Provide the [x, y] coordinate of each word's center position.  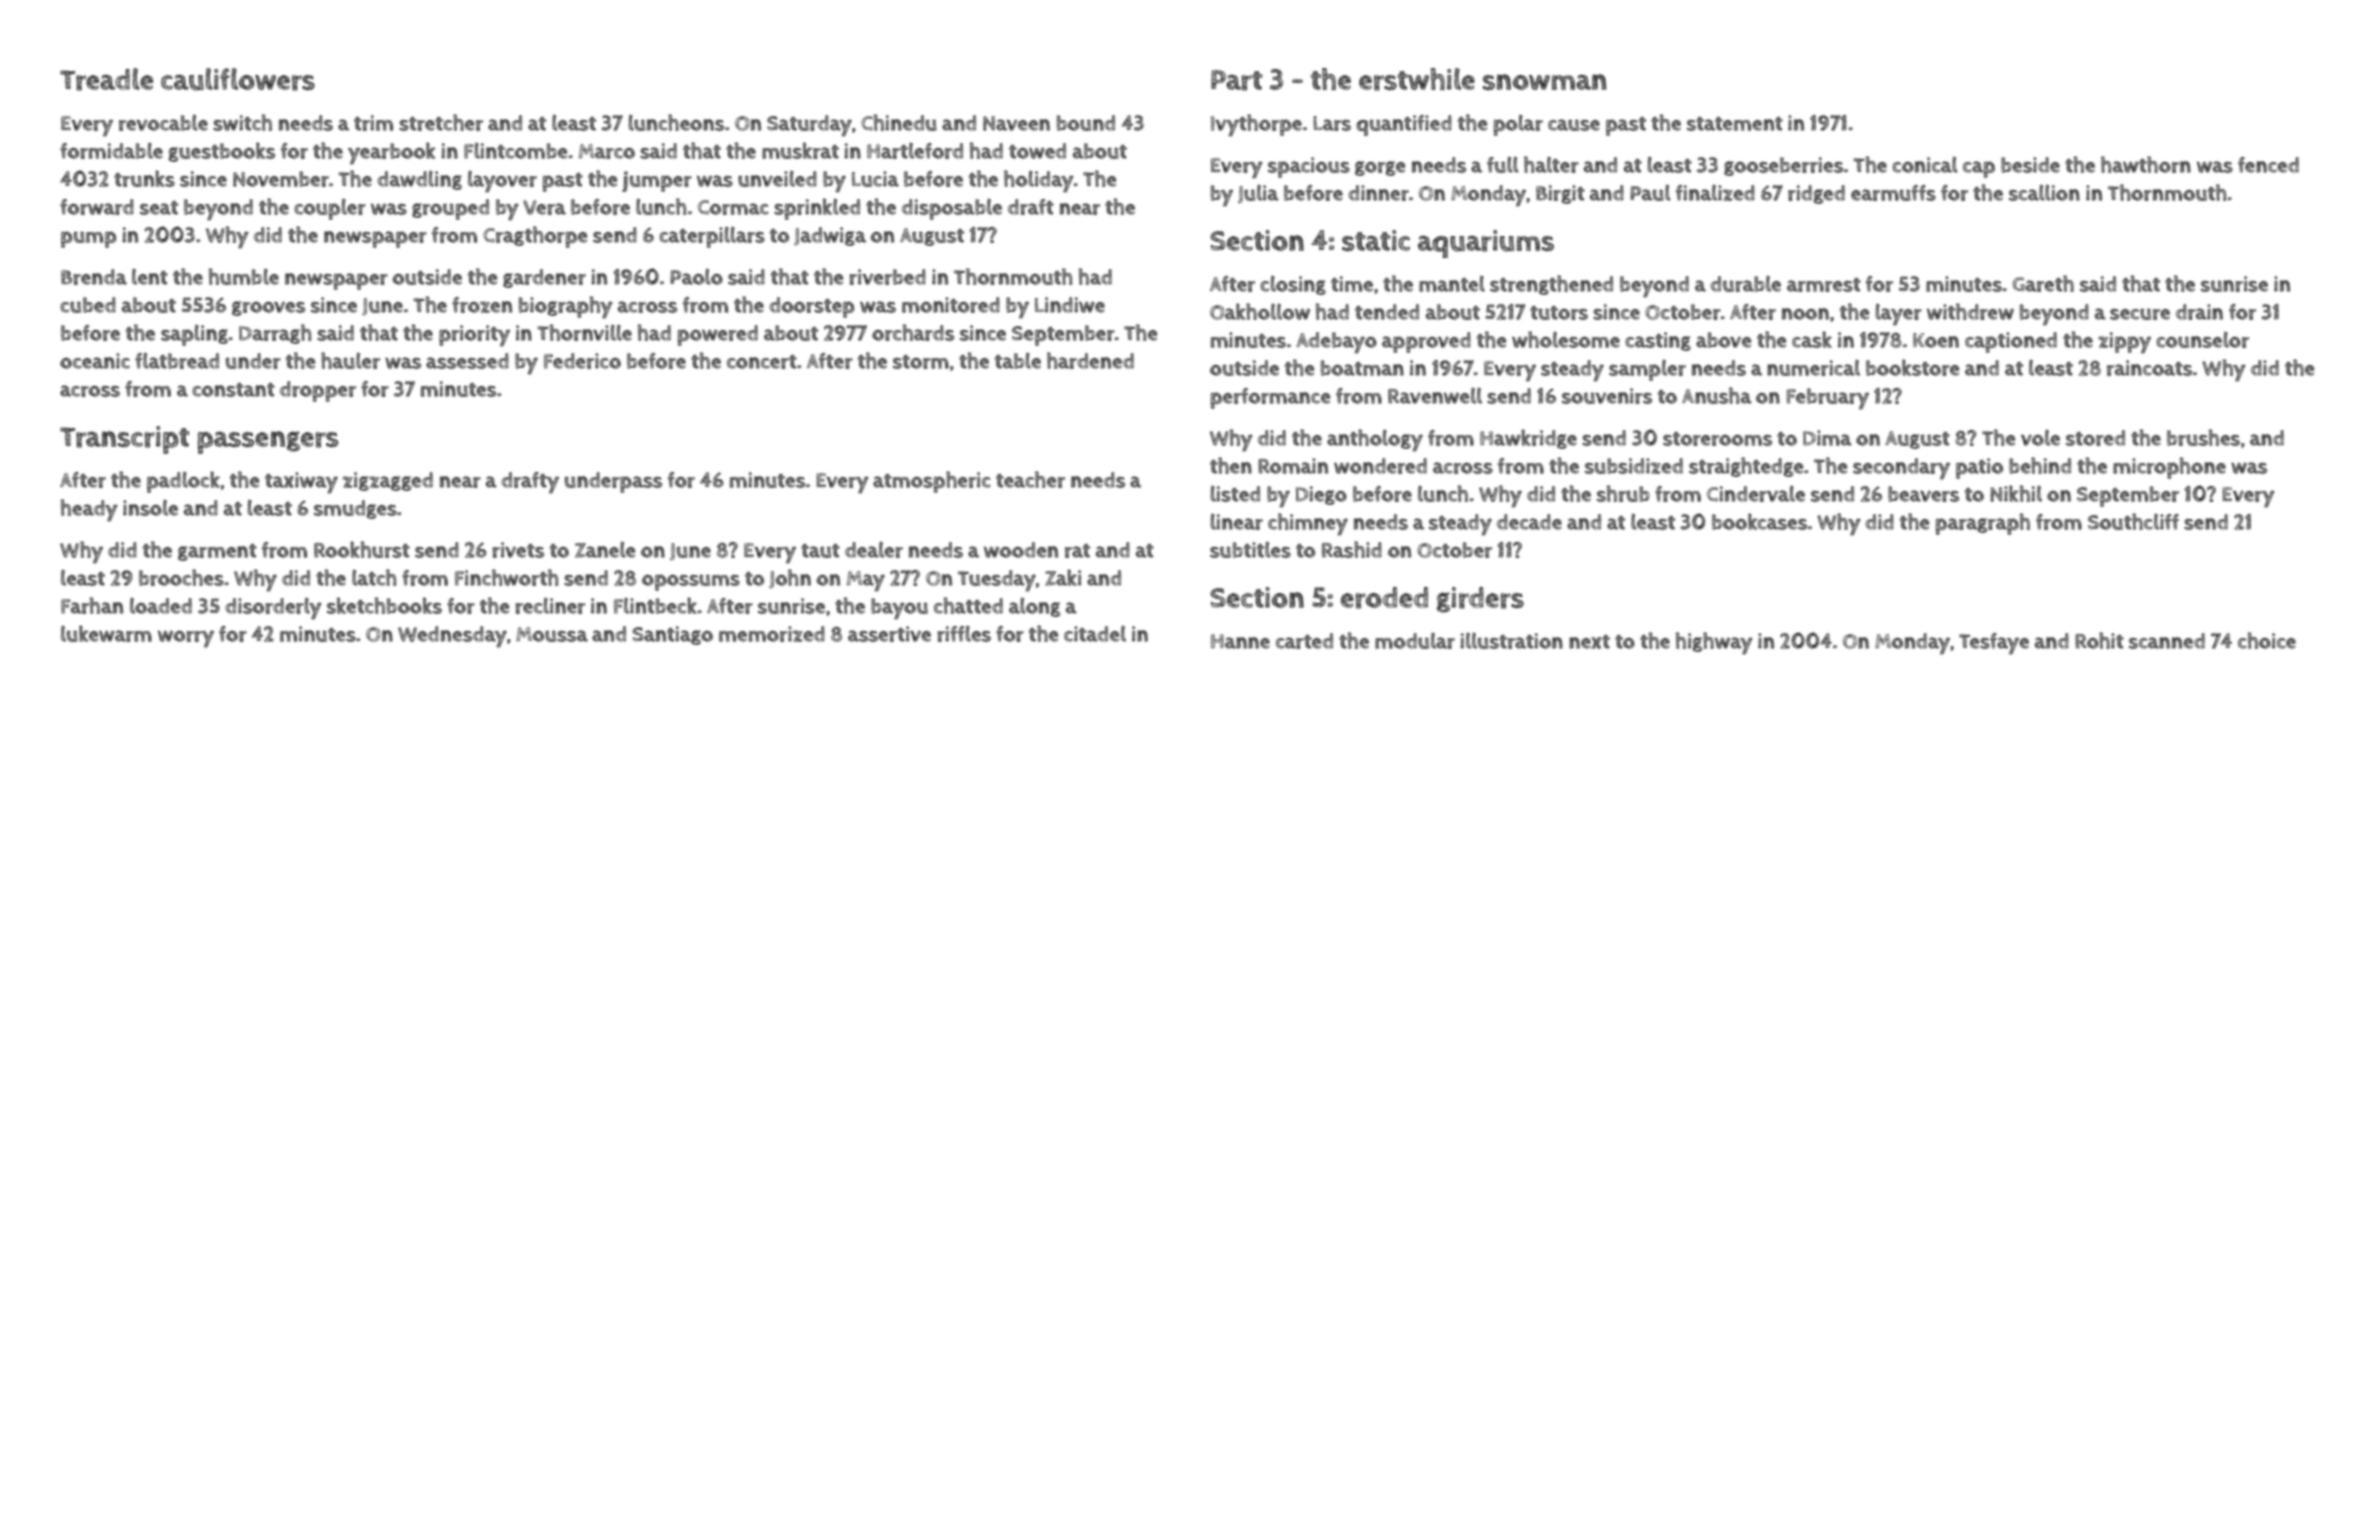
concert [762, 362]
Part [1236, 80]
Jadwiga [830, 236]
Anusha [1717, 395]
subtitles [1250, 550]
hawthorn [2146, 164]
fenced [2268, 165]
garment [217, 552]
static [1376, 240]
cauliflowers [238, 79]
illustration [1511, 640]
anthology [1375, 440]
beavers [1923, 494]
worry [186, 639]
